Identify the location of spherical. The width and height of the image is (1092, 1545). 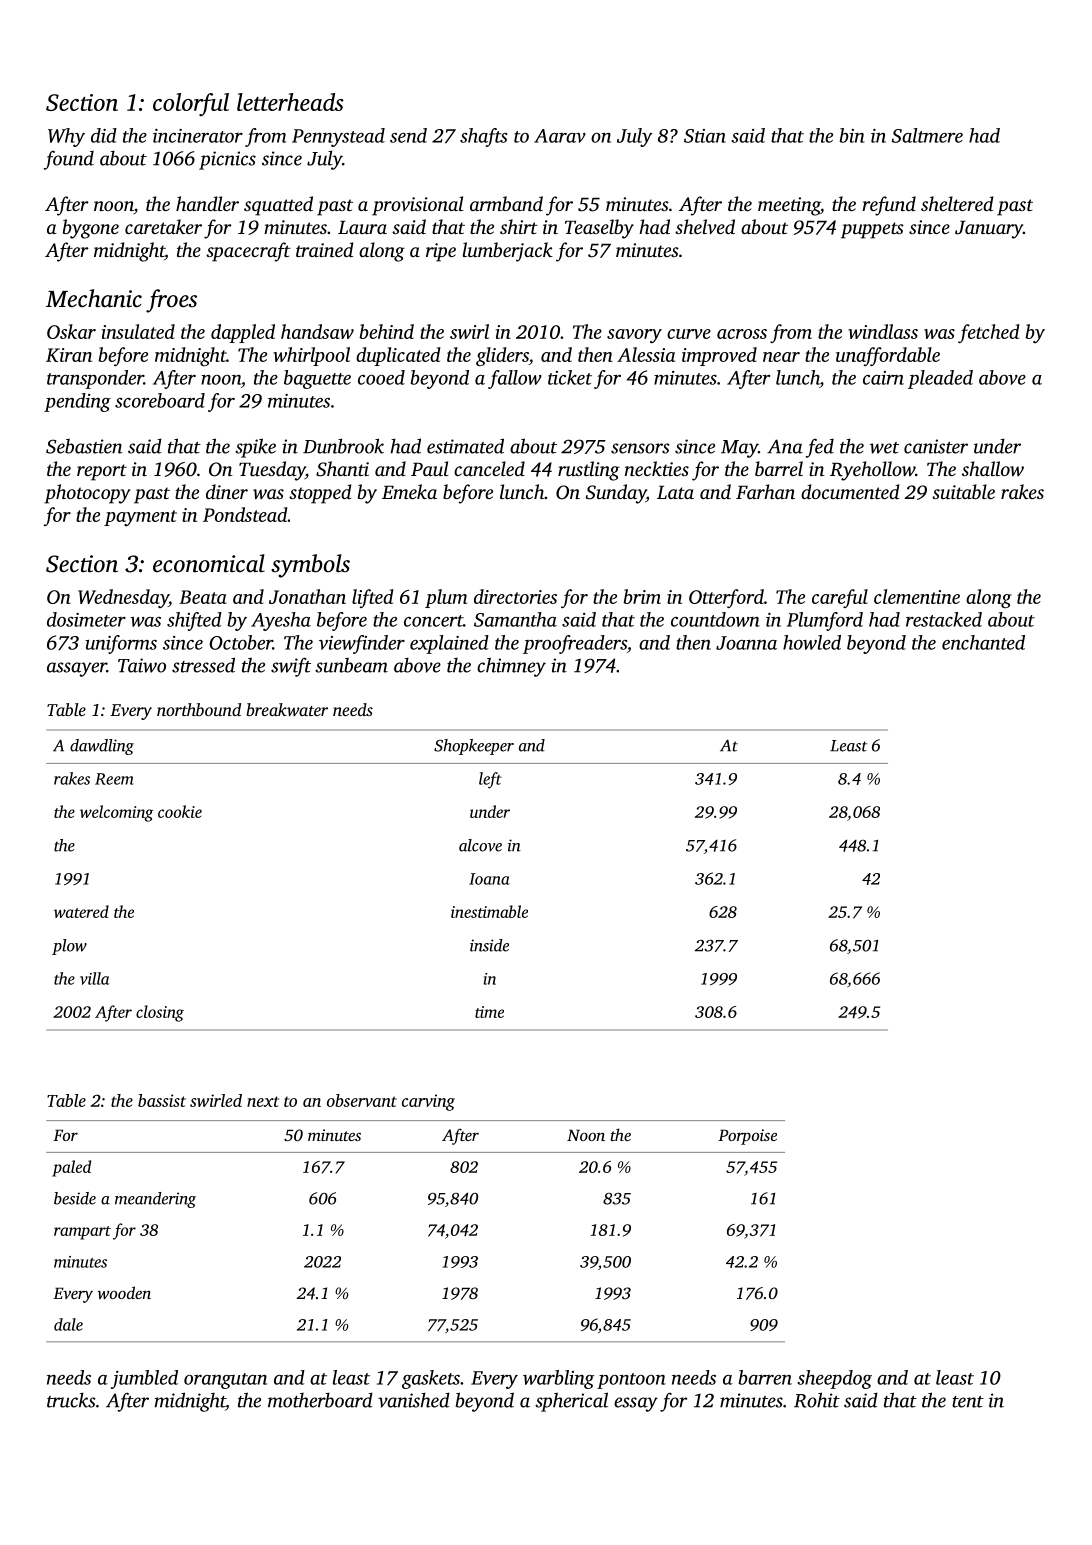
(571, 1402).
